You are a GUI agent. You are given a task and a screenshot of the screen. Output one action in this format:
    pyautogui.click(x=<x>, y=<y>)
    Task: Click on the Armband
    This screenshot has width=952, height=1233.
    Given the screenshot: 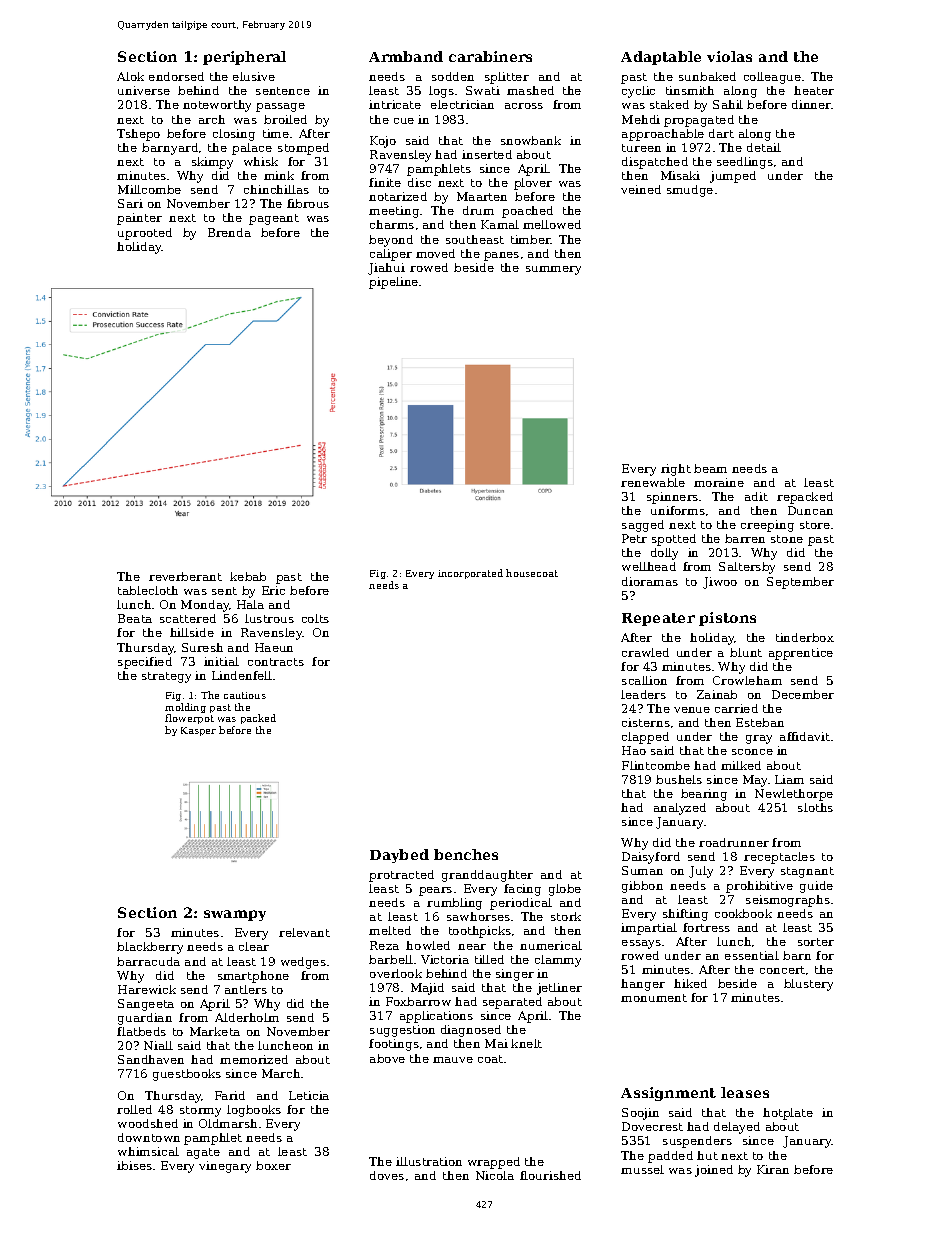 What is the action you would take?
    pyautogui.click(x=406, y=56)
